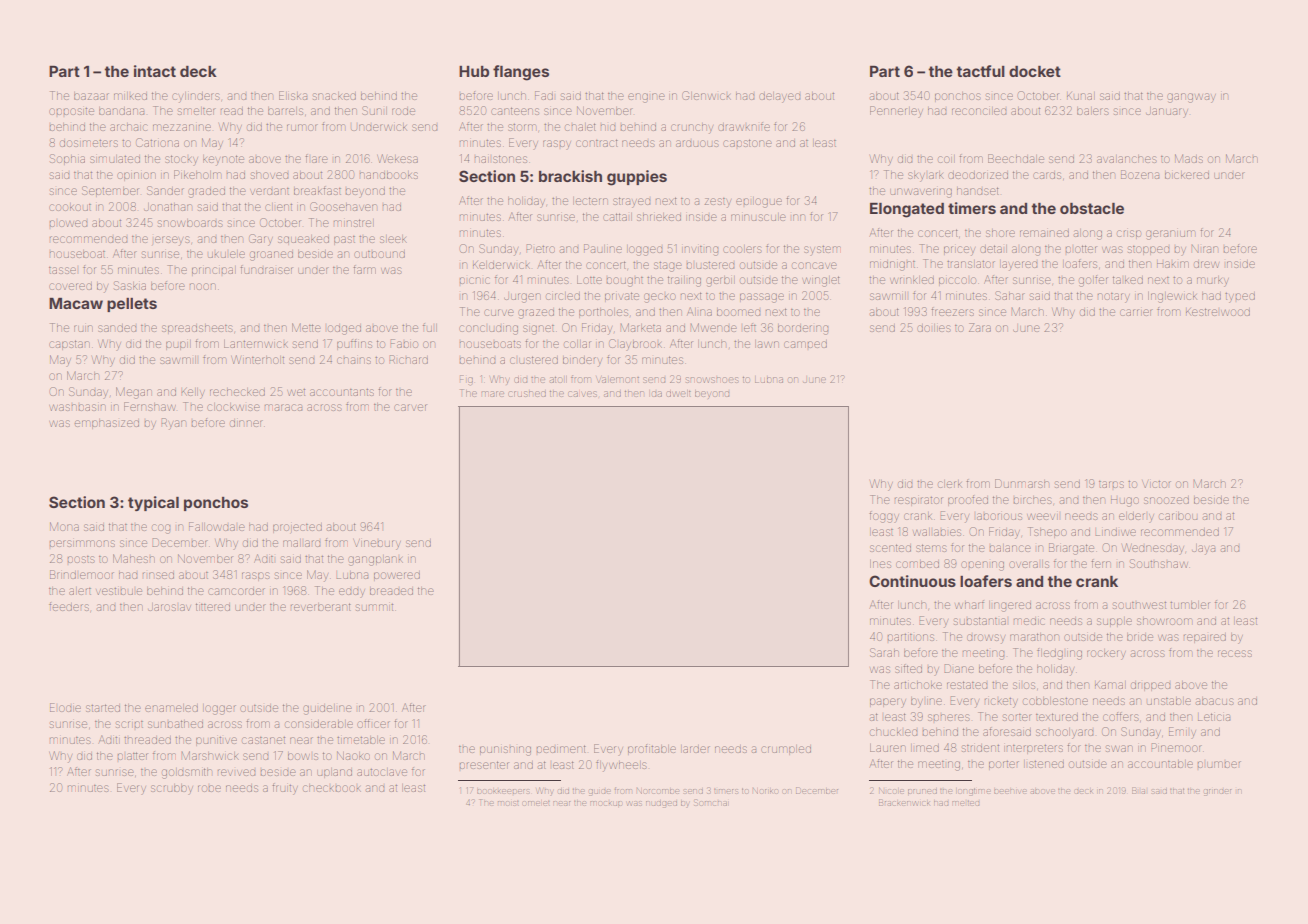 The image size is (1308, 924). Describe the element at coordinates (803, 329) in the image. I see `bordering` at that location.
